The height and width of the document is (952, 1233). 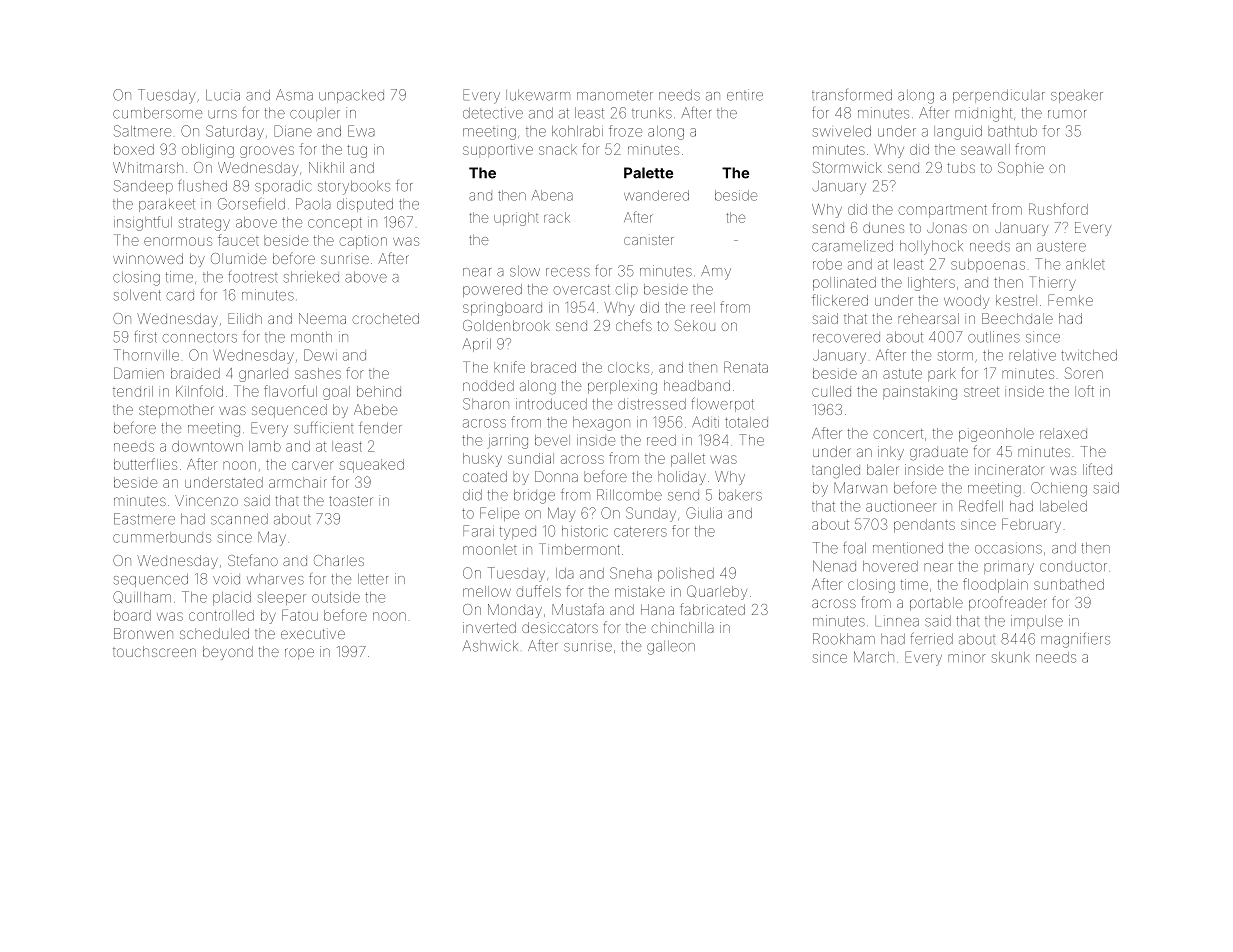 What do you see at coordinates (492, 290) in the document?
I see `powered` at bounding box center [492, 290].
